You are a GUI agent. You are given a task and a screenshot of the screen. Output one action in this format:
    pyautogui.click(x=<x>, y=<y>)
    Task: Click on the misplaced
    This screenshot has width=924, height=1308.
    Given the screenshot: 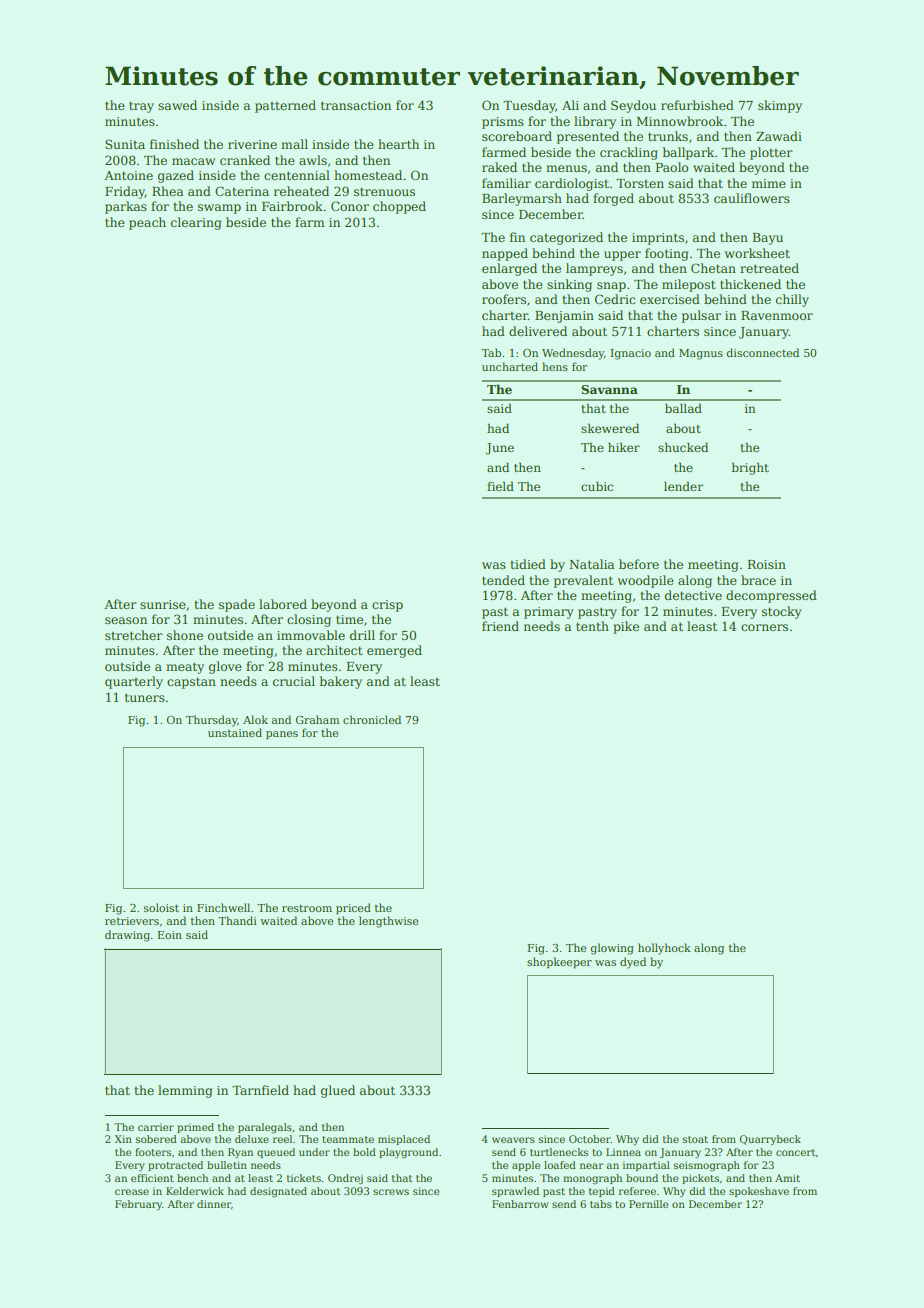 What is the action you would take?
    pyautogui.click(x=404, y=1140)
